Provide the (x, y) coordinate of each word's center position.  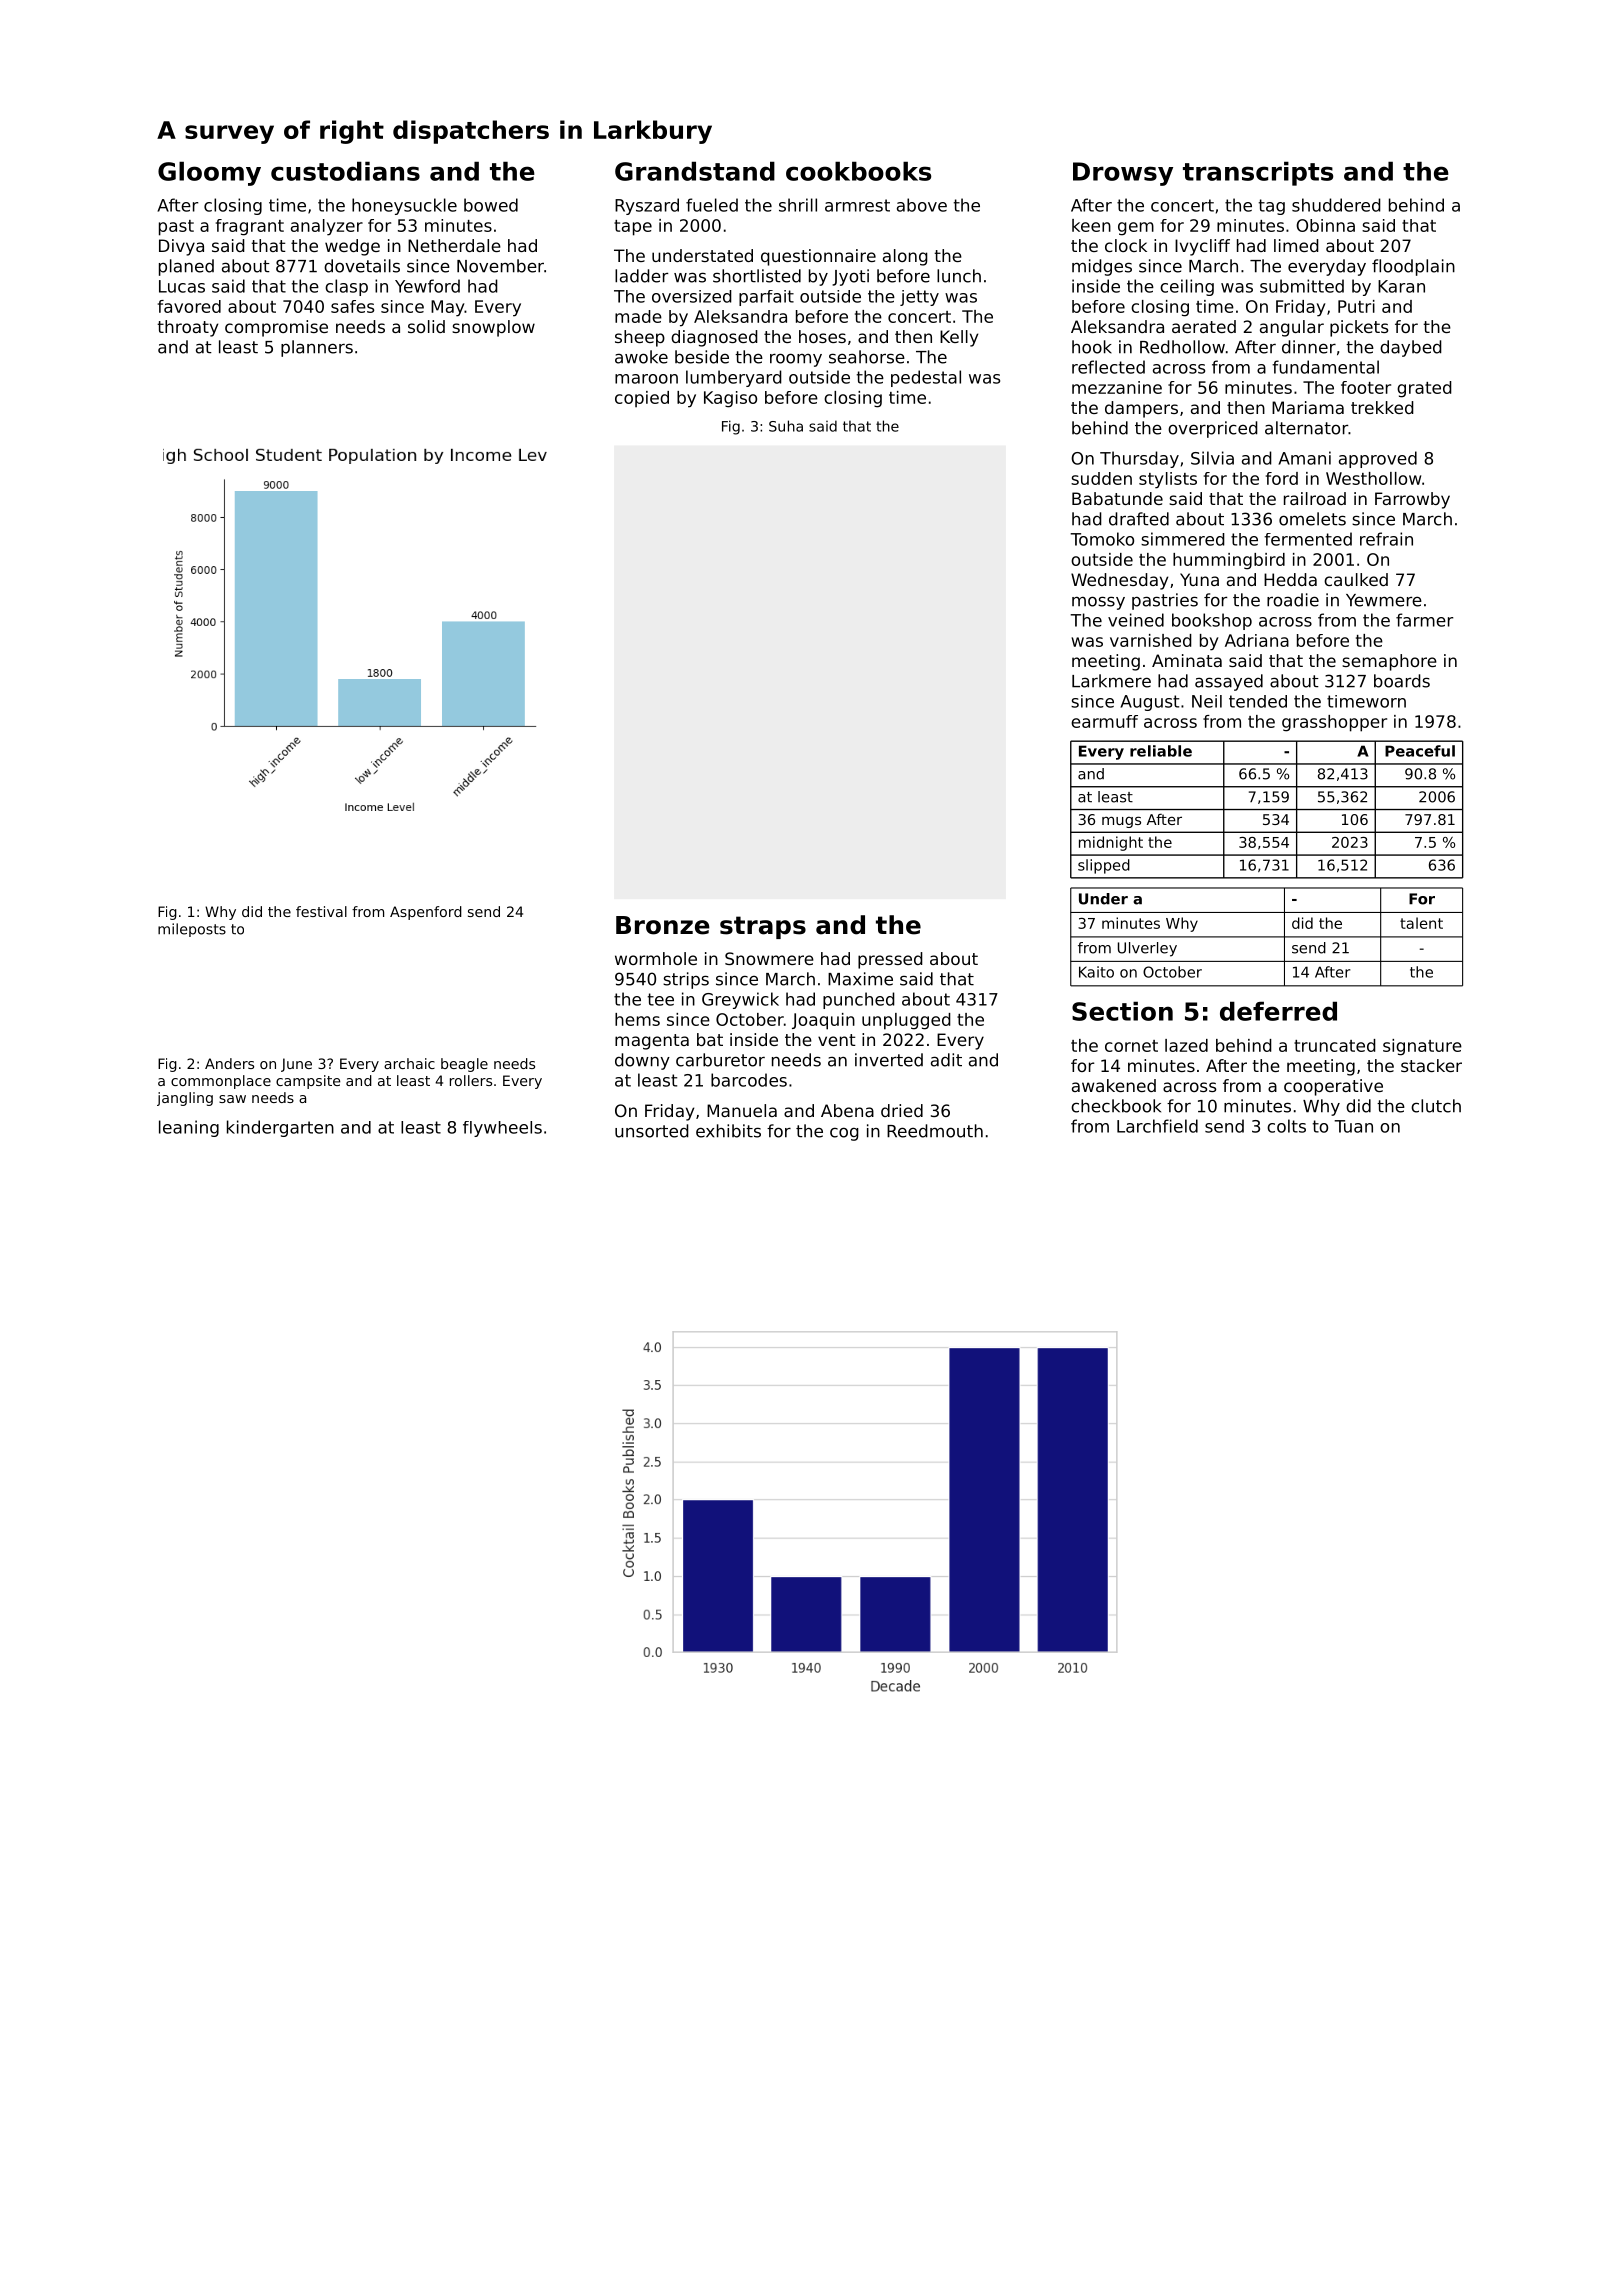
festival (321, 911)
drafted (1139, 519)
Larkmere (1111, 681)
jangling (185, 1099)
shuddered (1336, 205)
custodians (345, 171)
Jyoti (850, 277)
